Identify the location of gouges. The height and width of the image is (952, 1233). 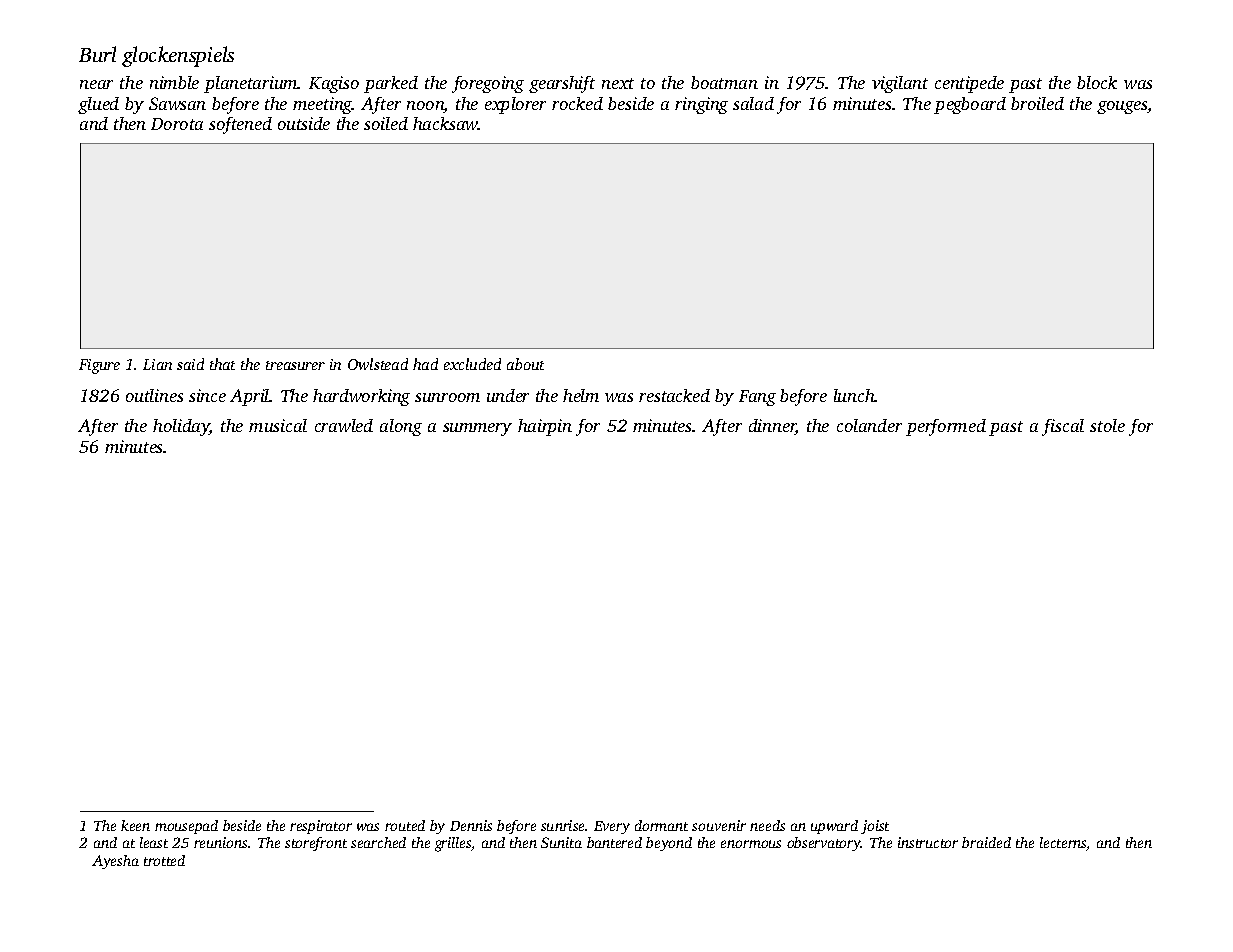
(1122, 107).
